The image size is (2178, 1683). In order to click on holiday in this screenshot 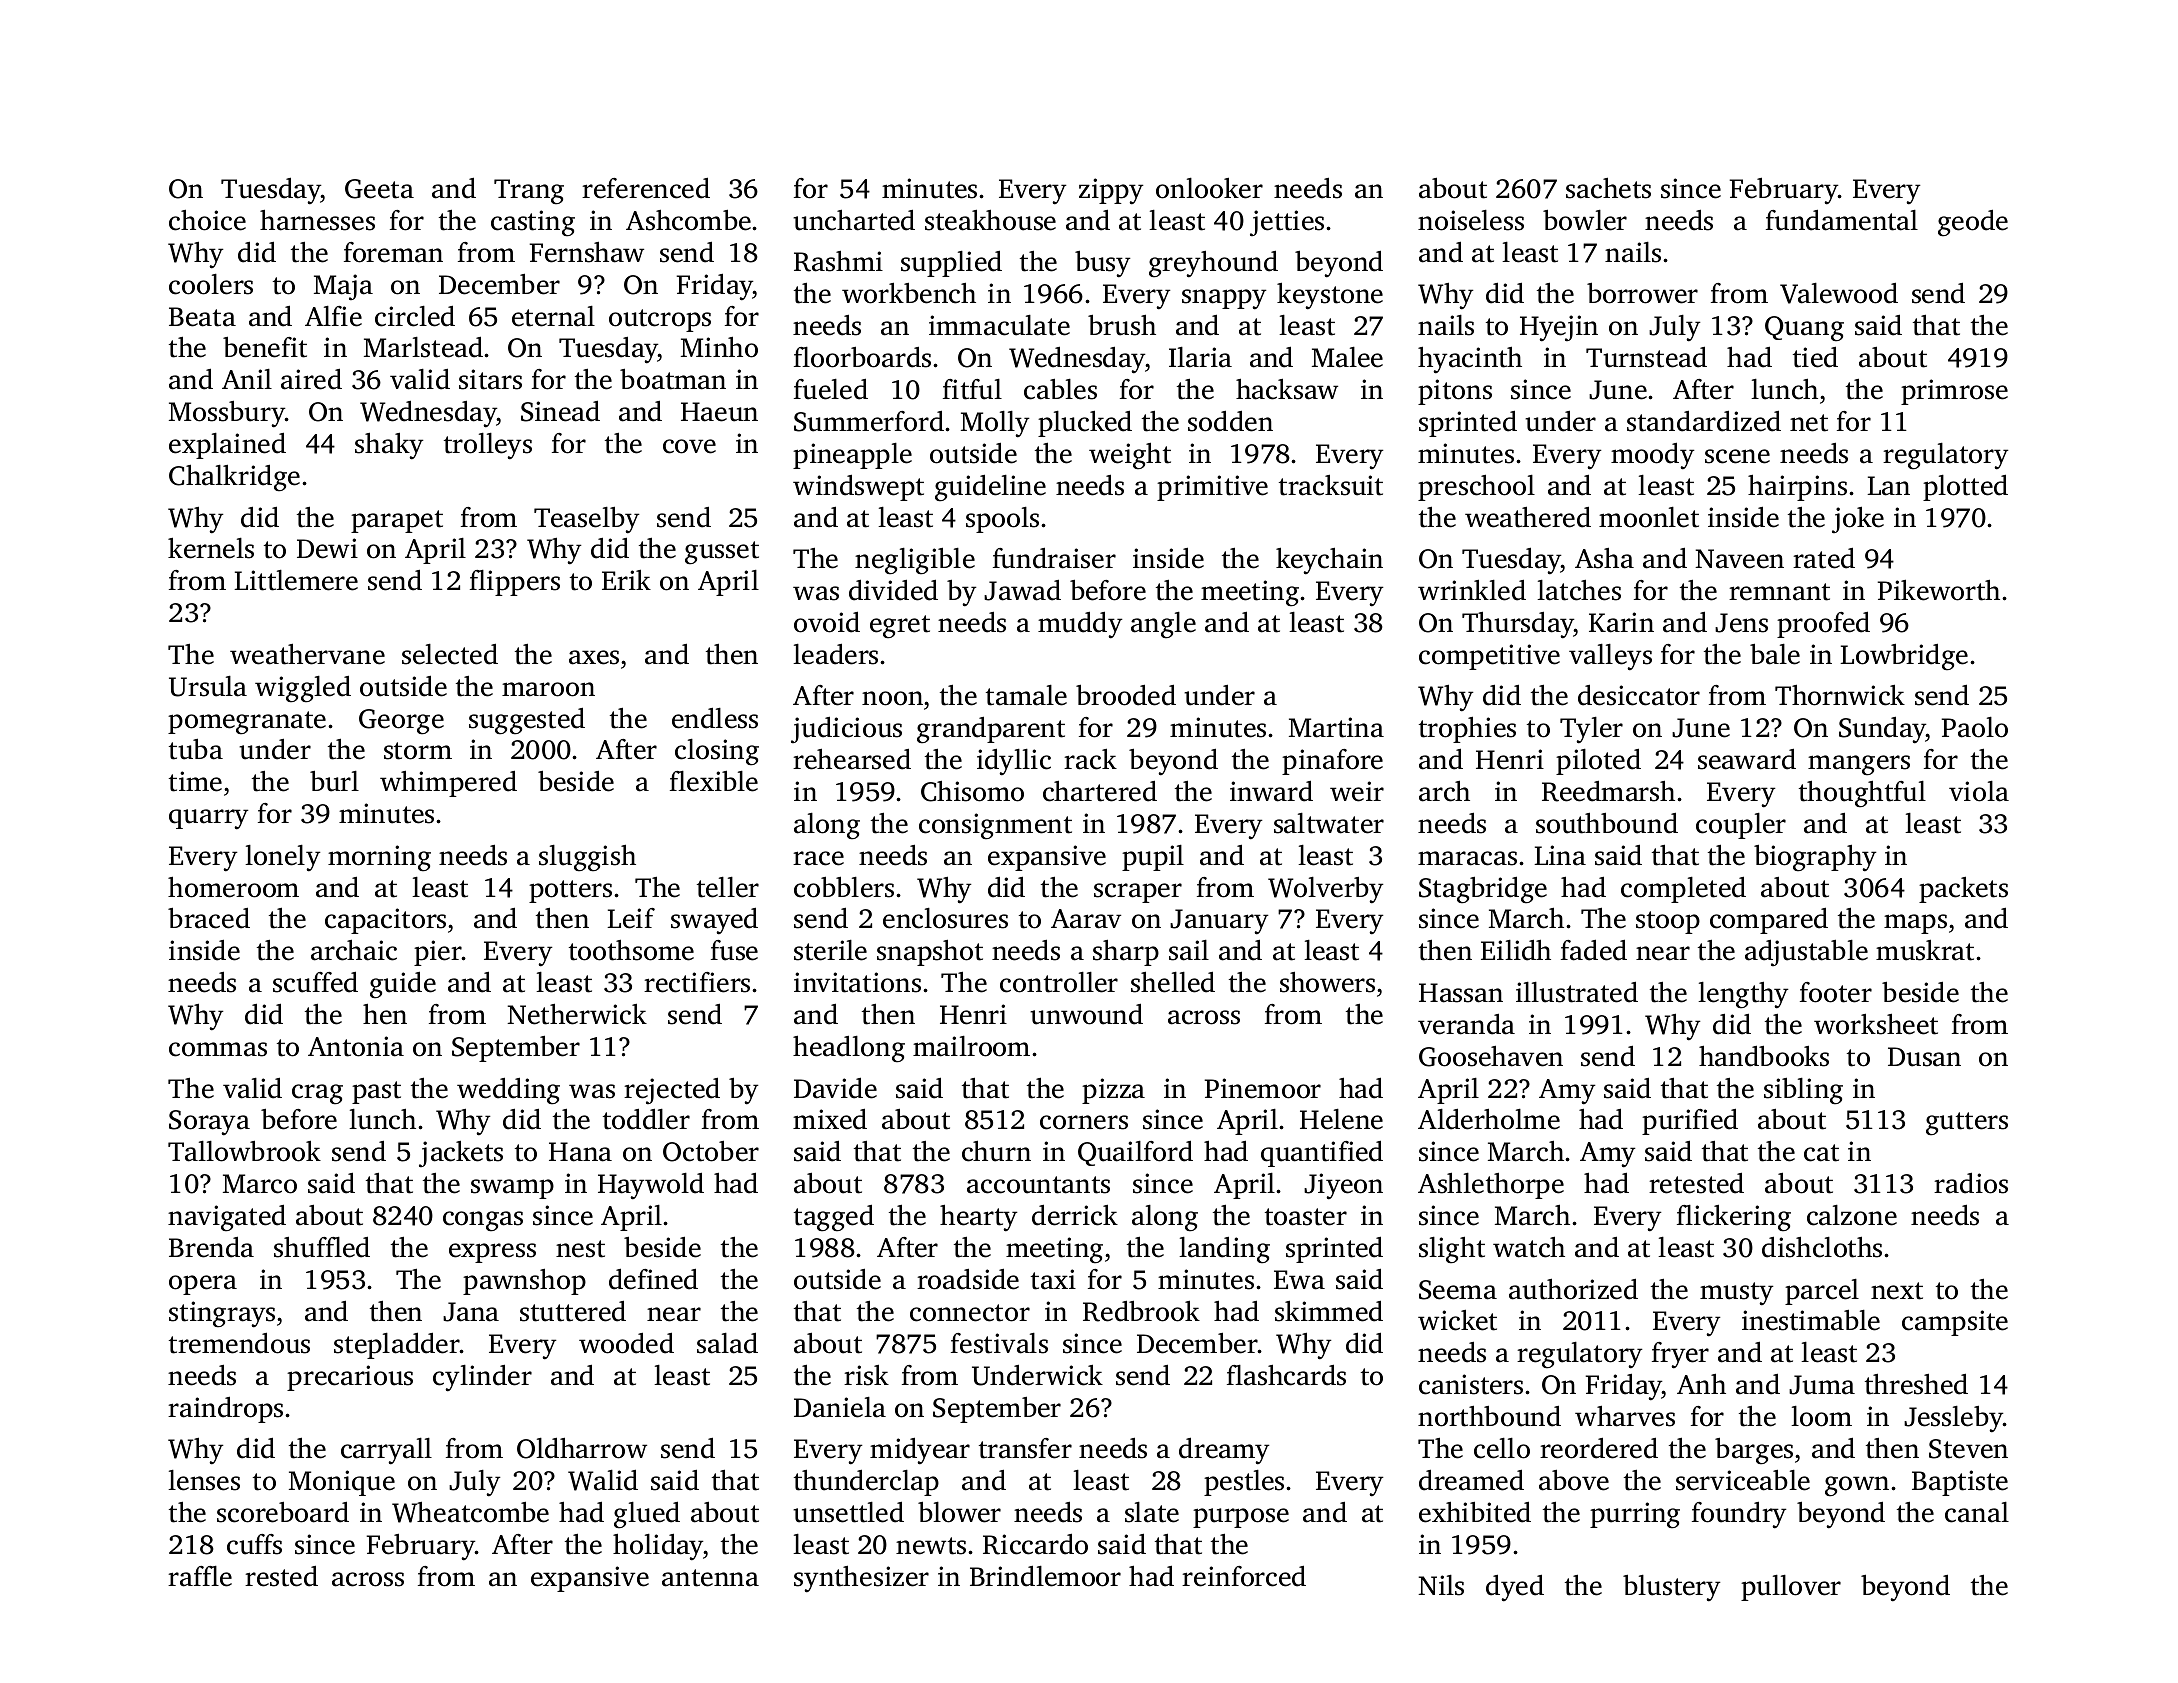, I will do `click(658, 1547)`.
